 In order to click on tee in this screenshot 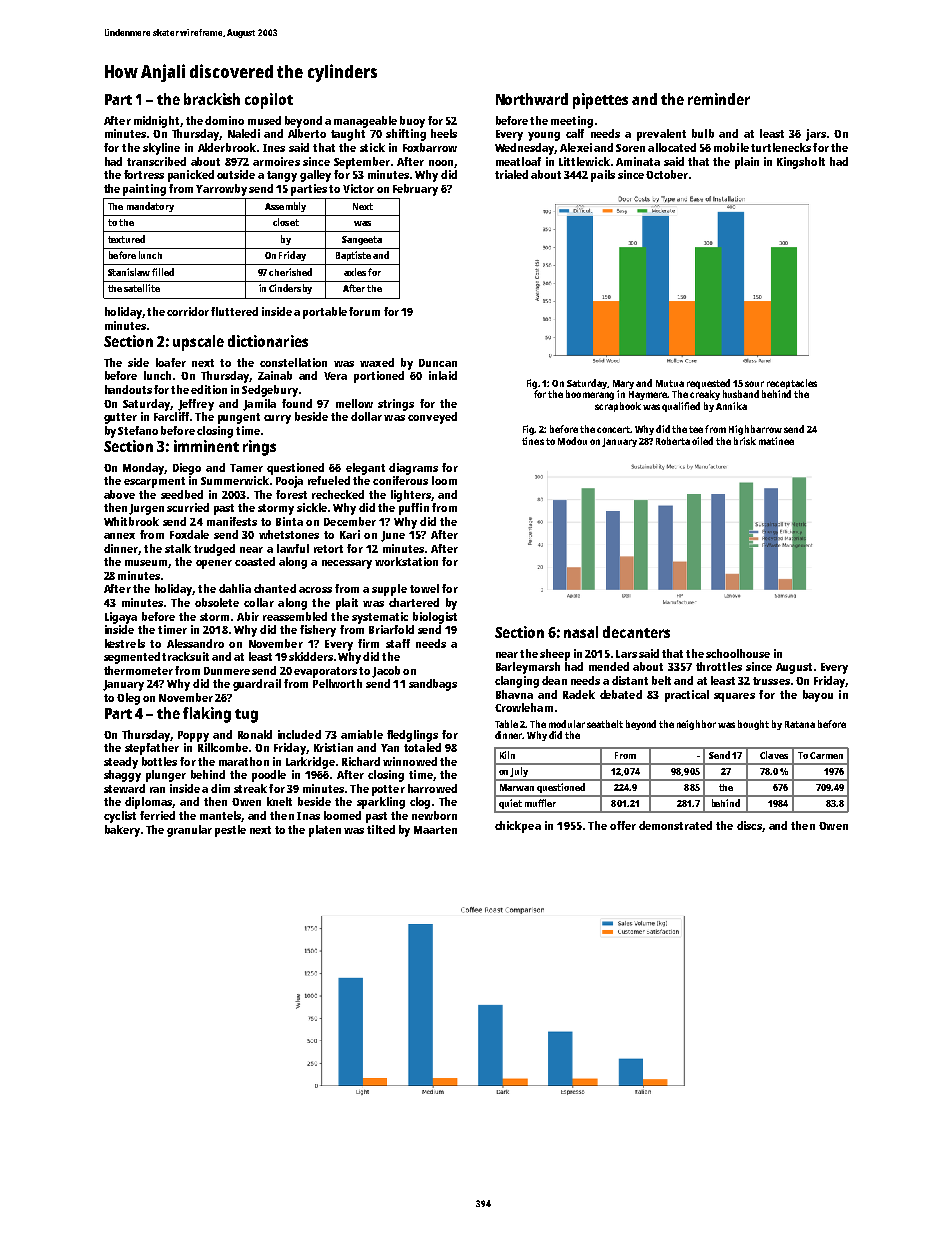, I will do `click(696, 429)`.
